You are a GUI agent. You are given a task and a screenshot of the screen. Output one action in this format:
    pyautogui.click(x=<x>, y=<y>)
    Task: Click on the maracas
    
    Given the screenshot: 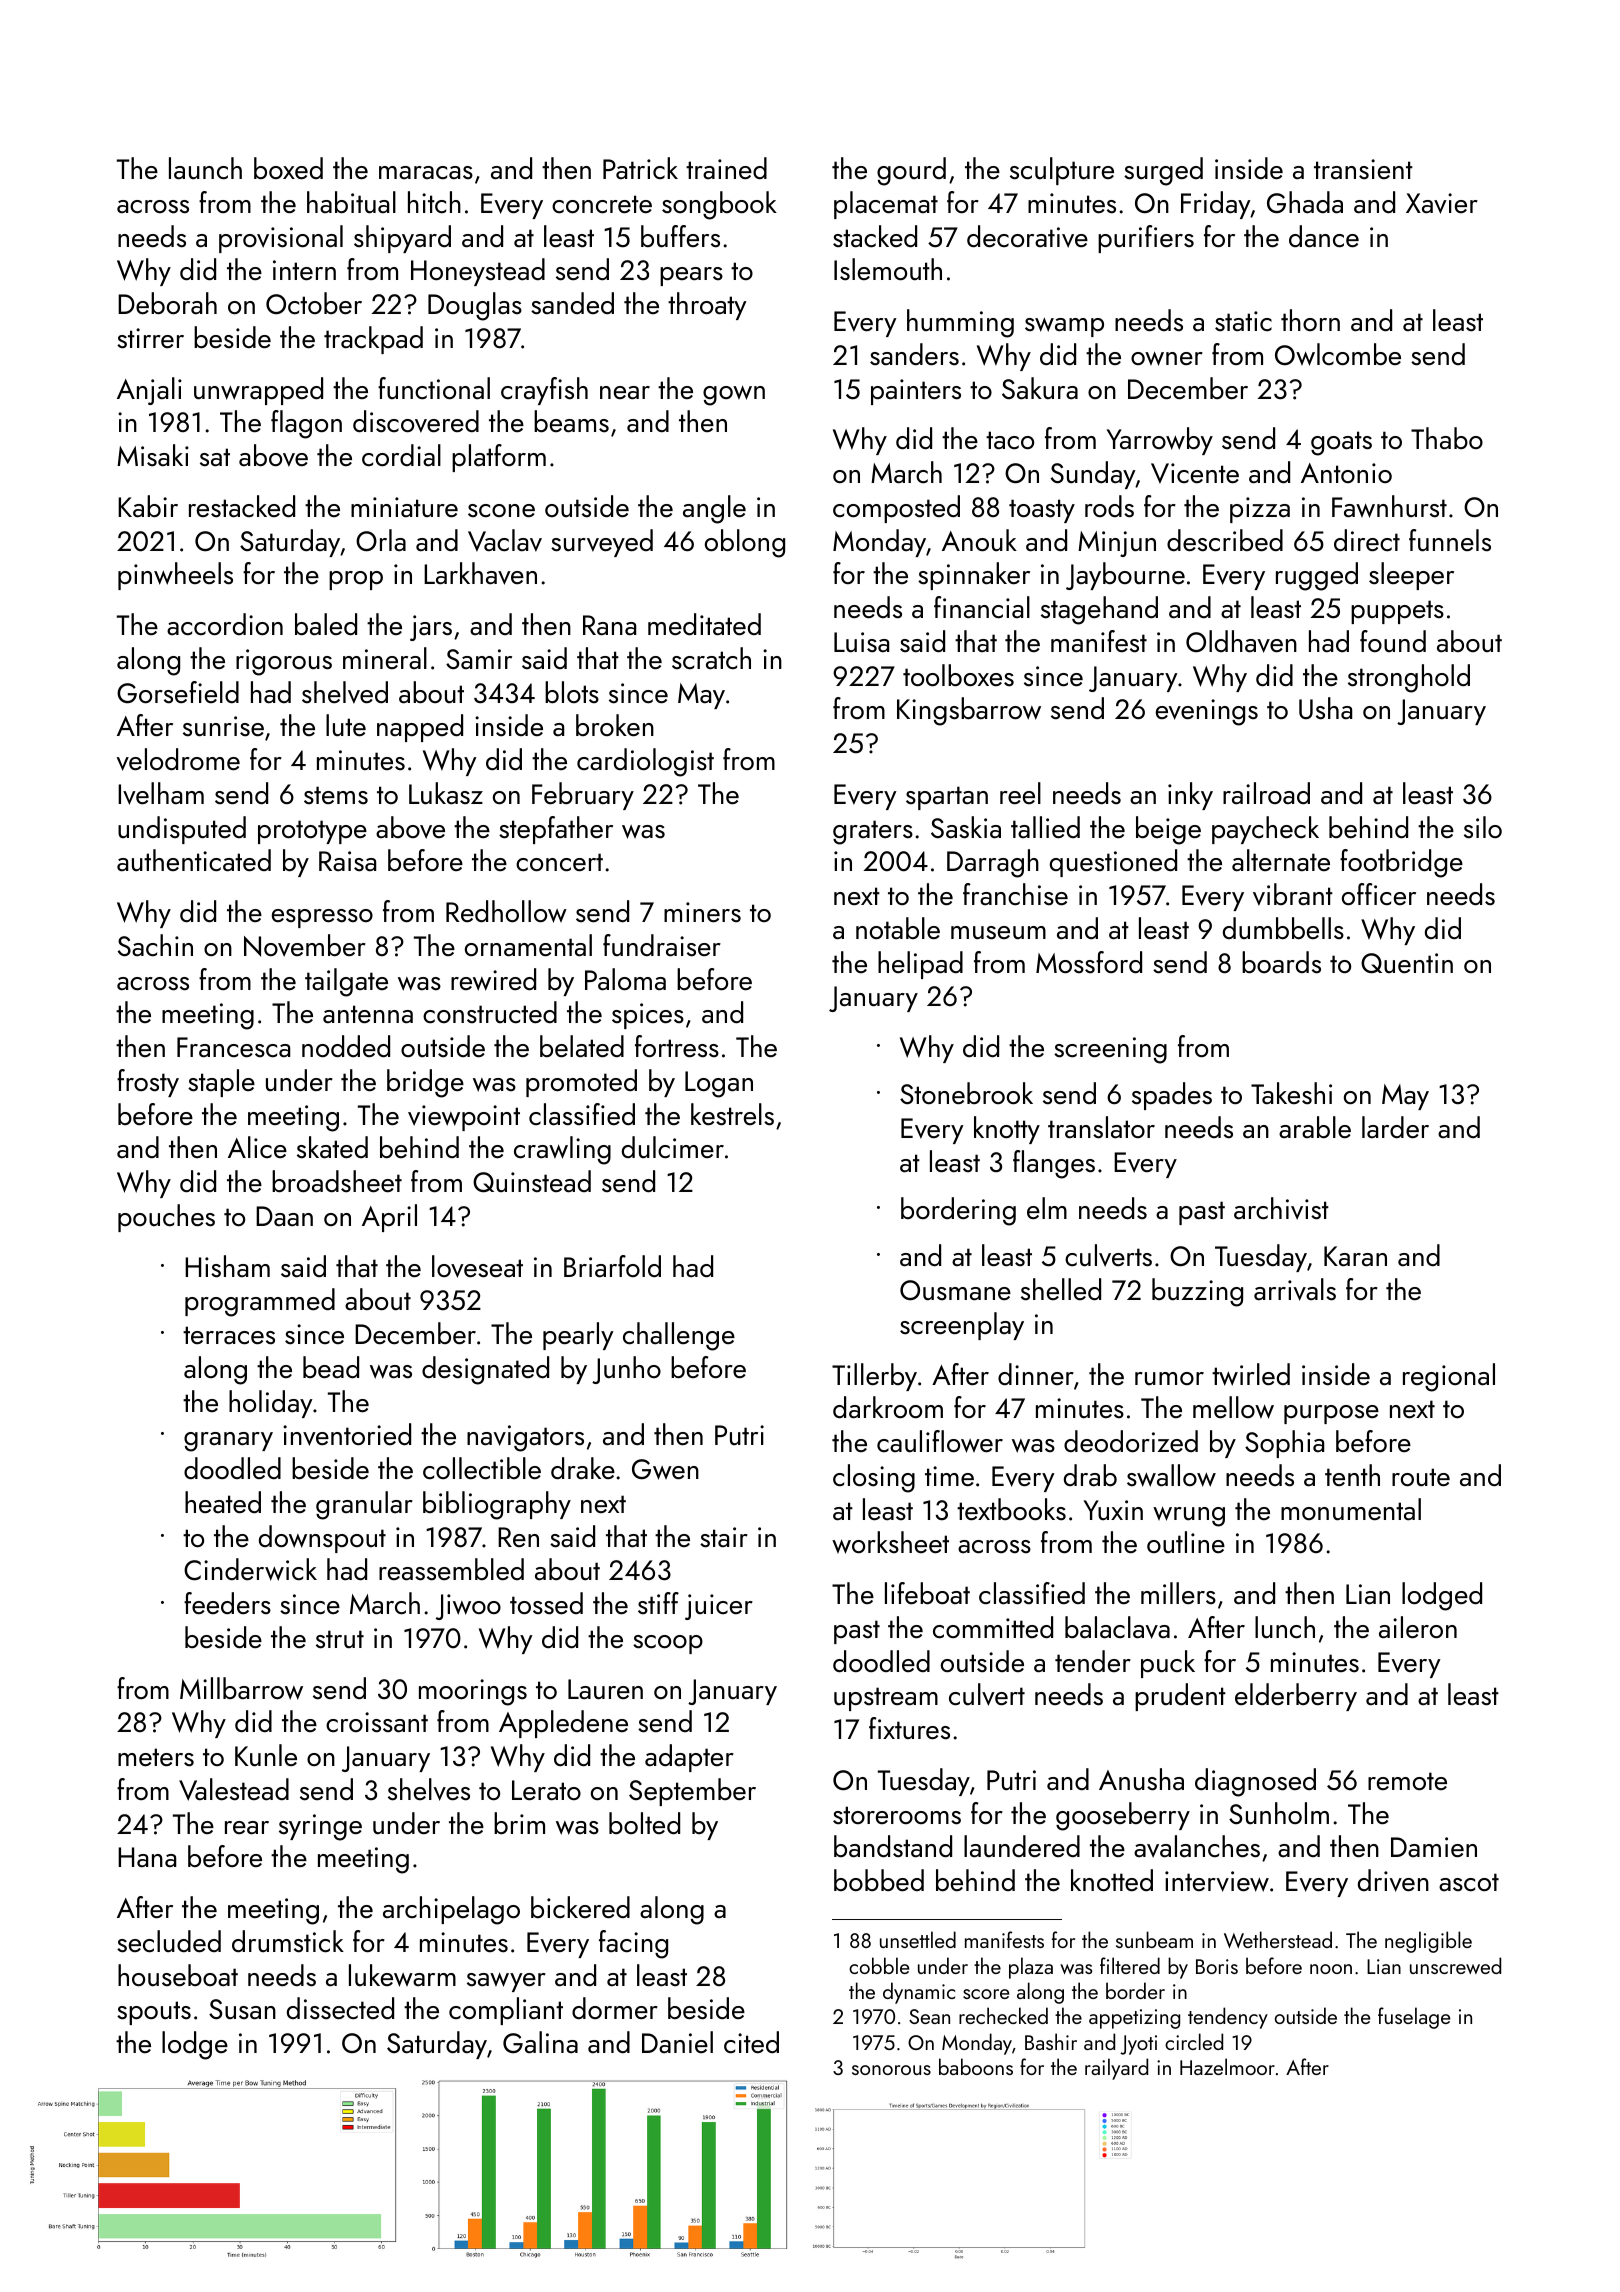 What is the action you would take?
    pyautogui.click(x=426, y=172)
